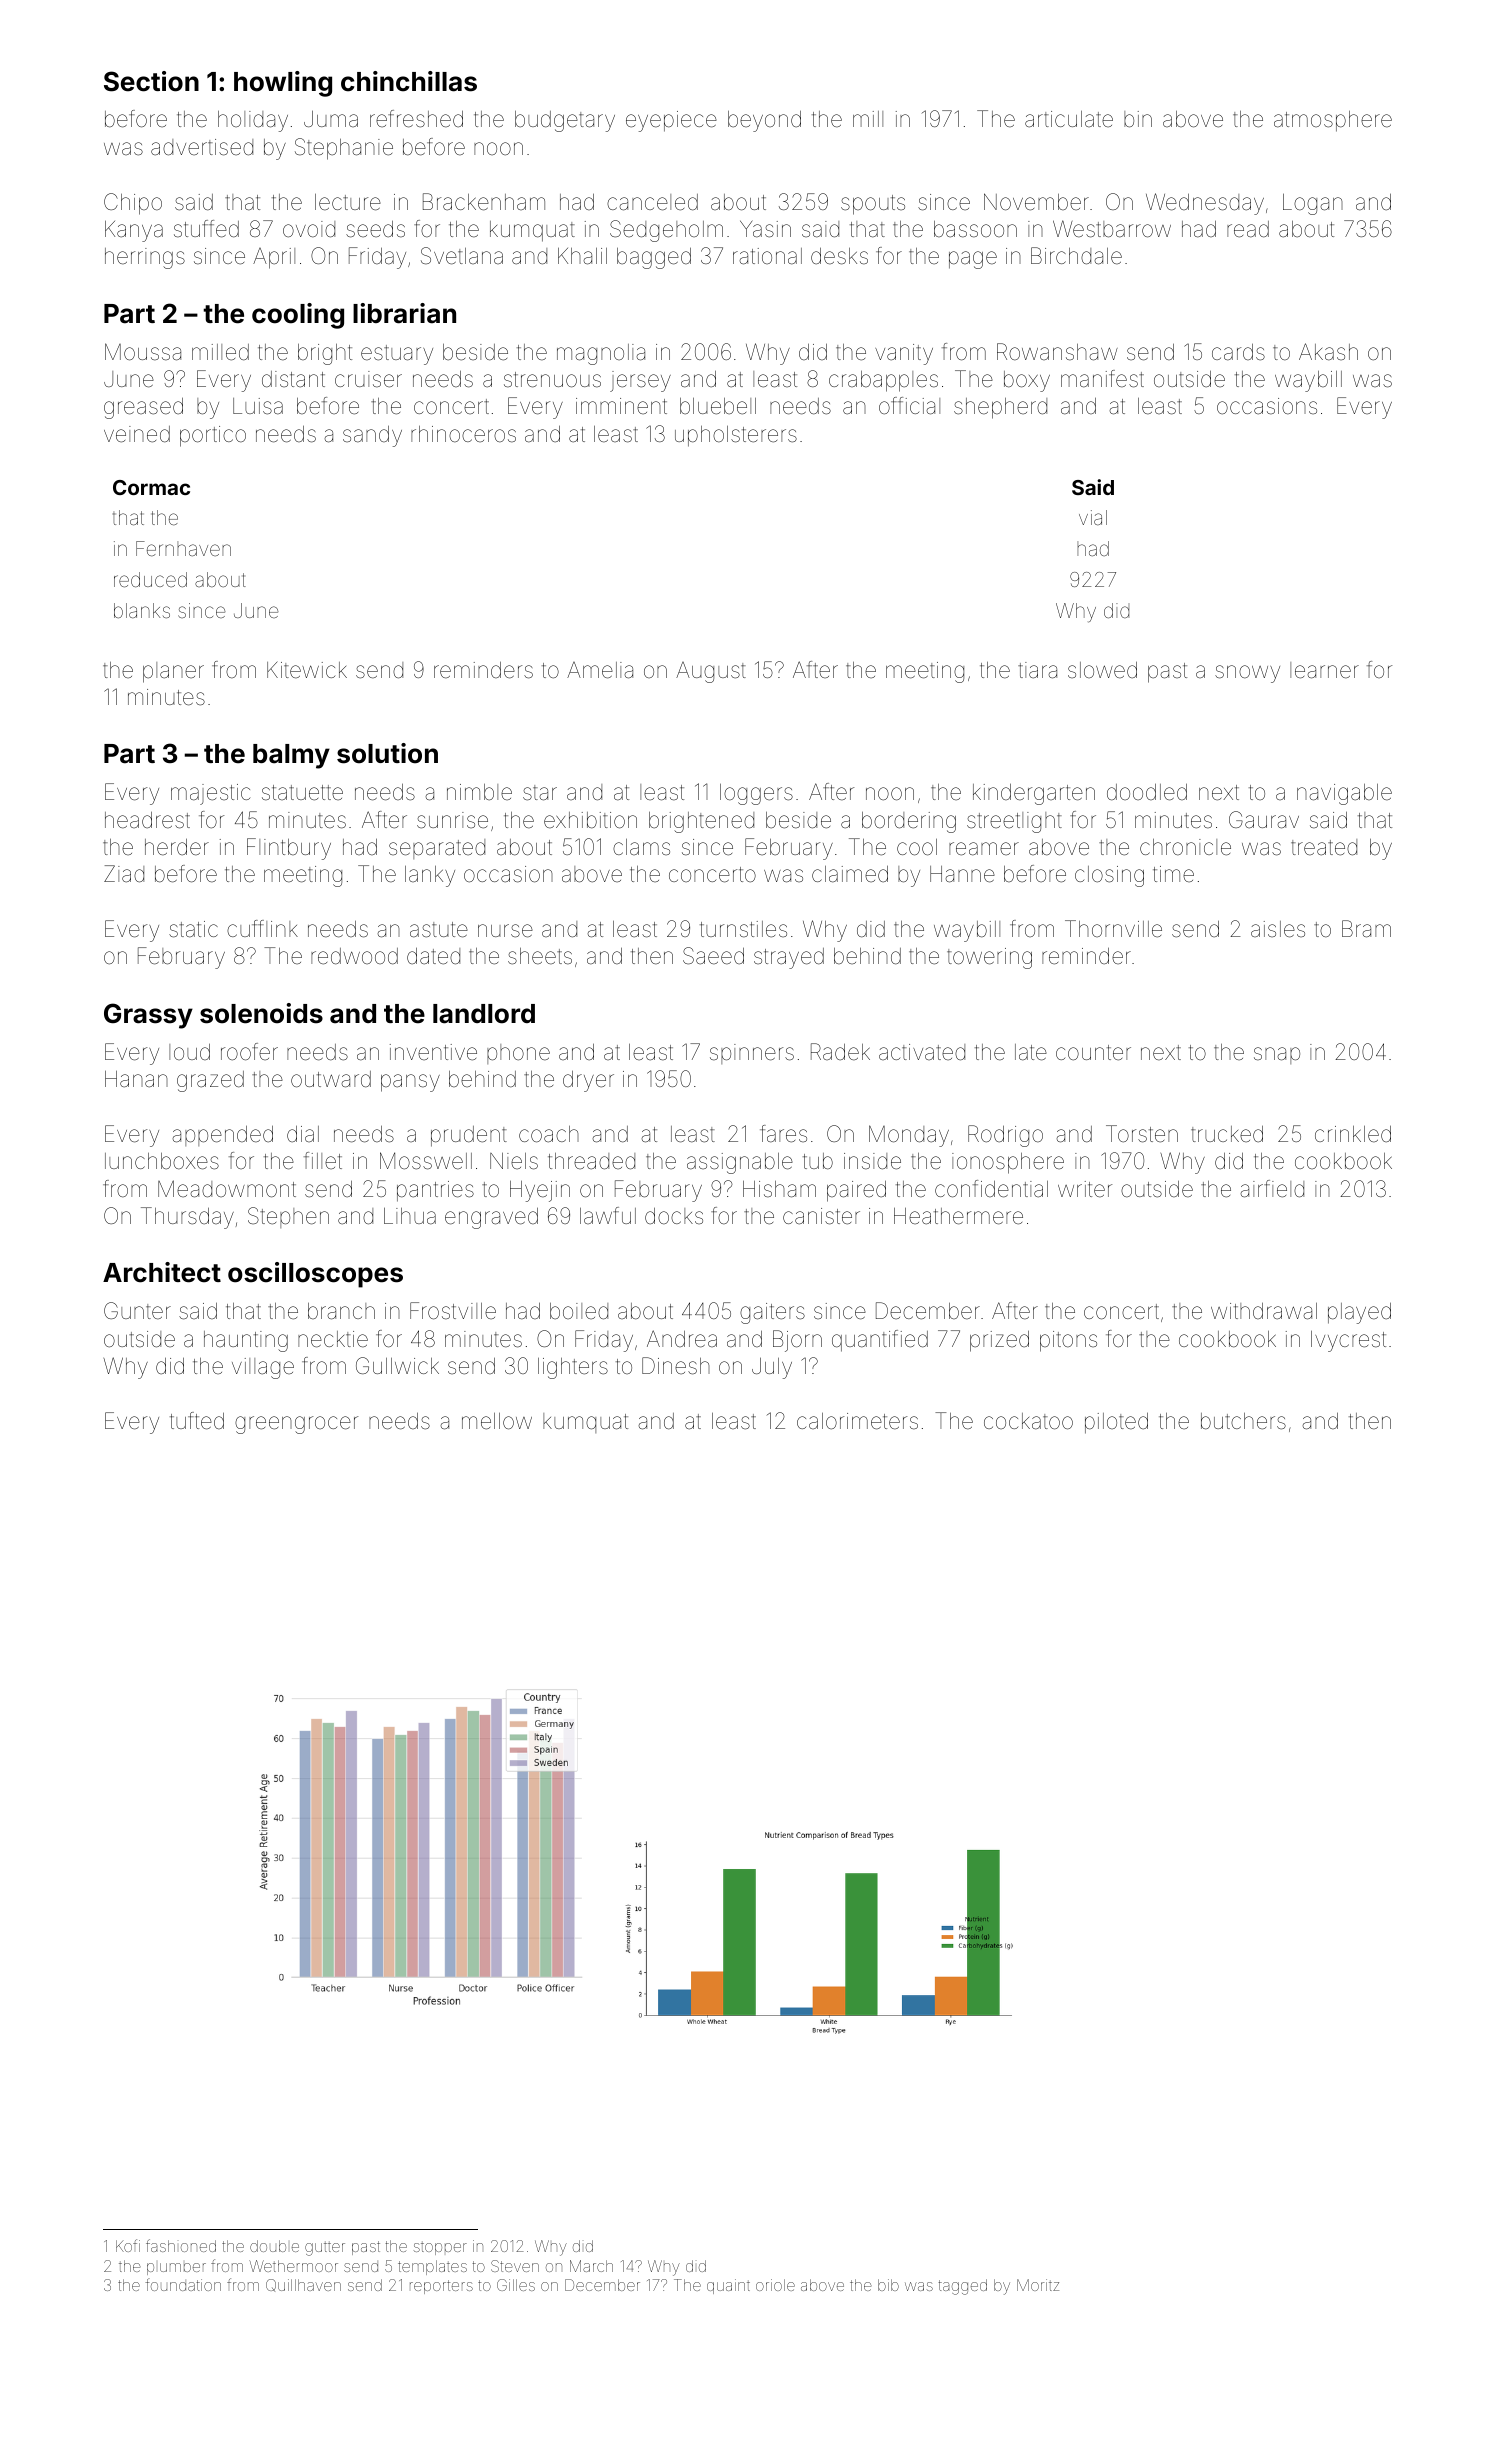  I want to click on cockatoo, so click(1028, 1421).
